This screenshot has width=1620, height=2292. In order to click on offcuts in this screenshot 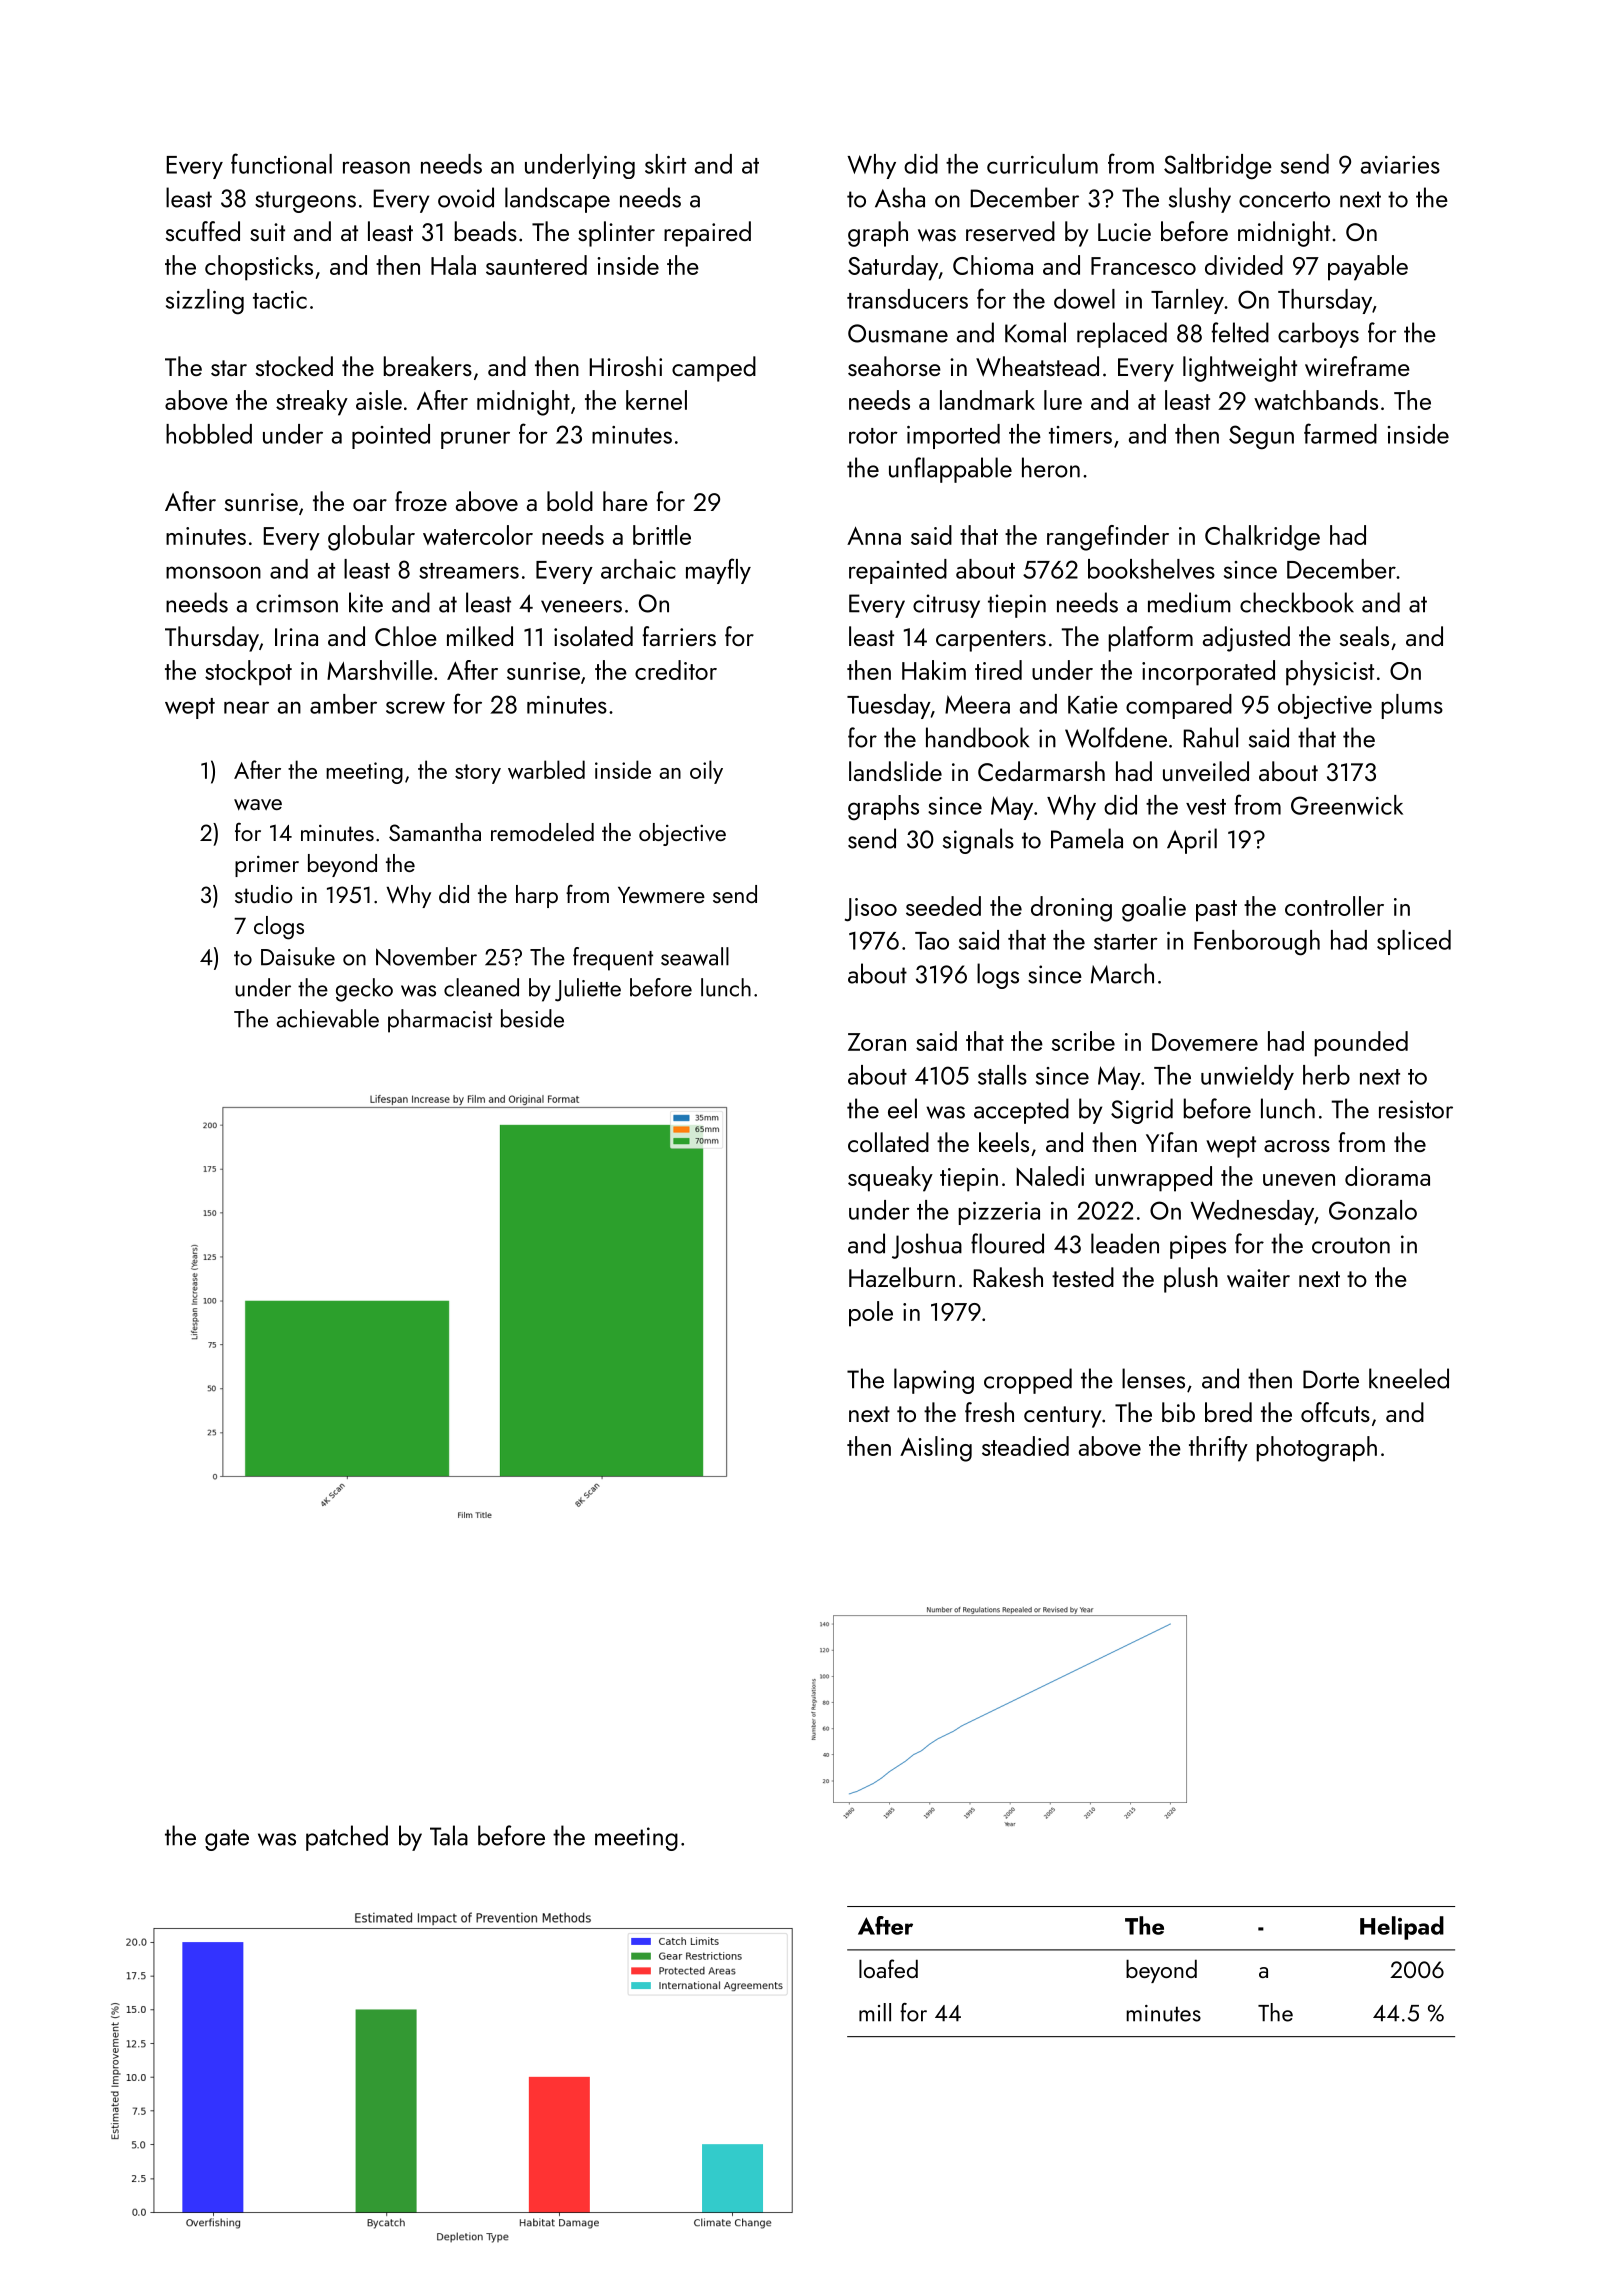, I will do `click(1335, 1412)`.
